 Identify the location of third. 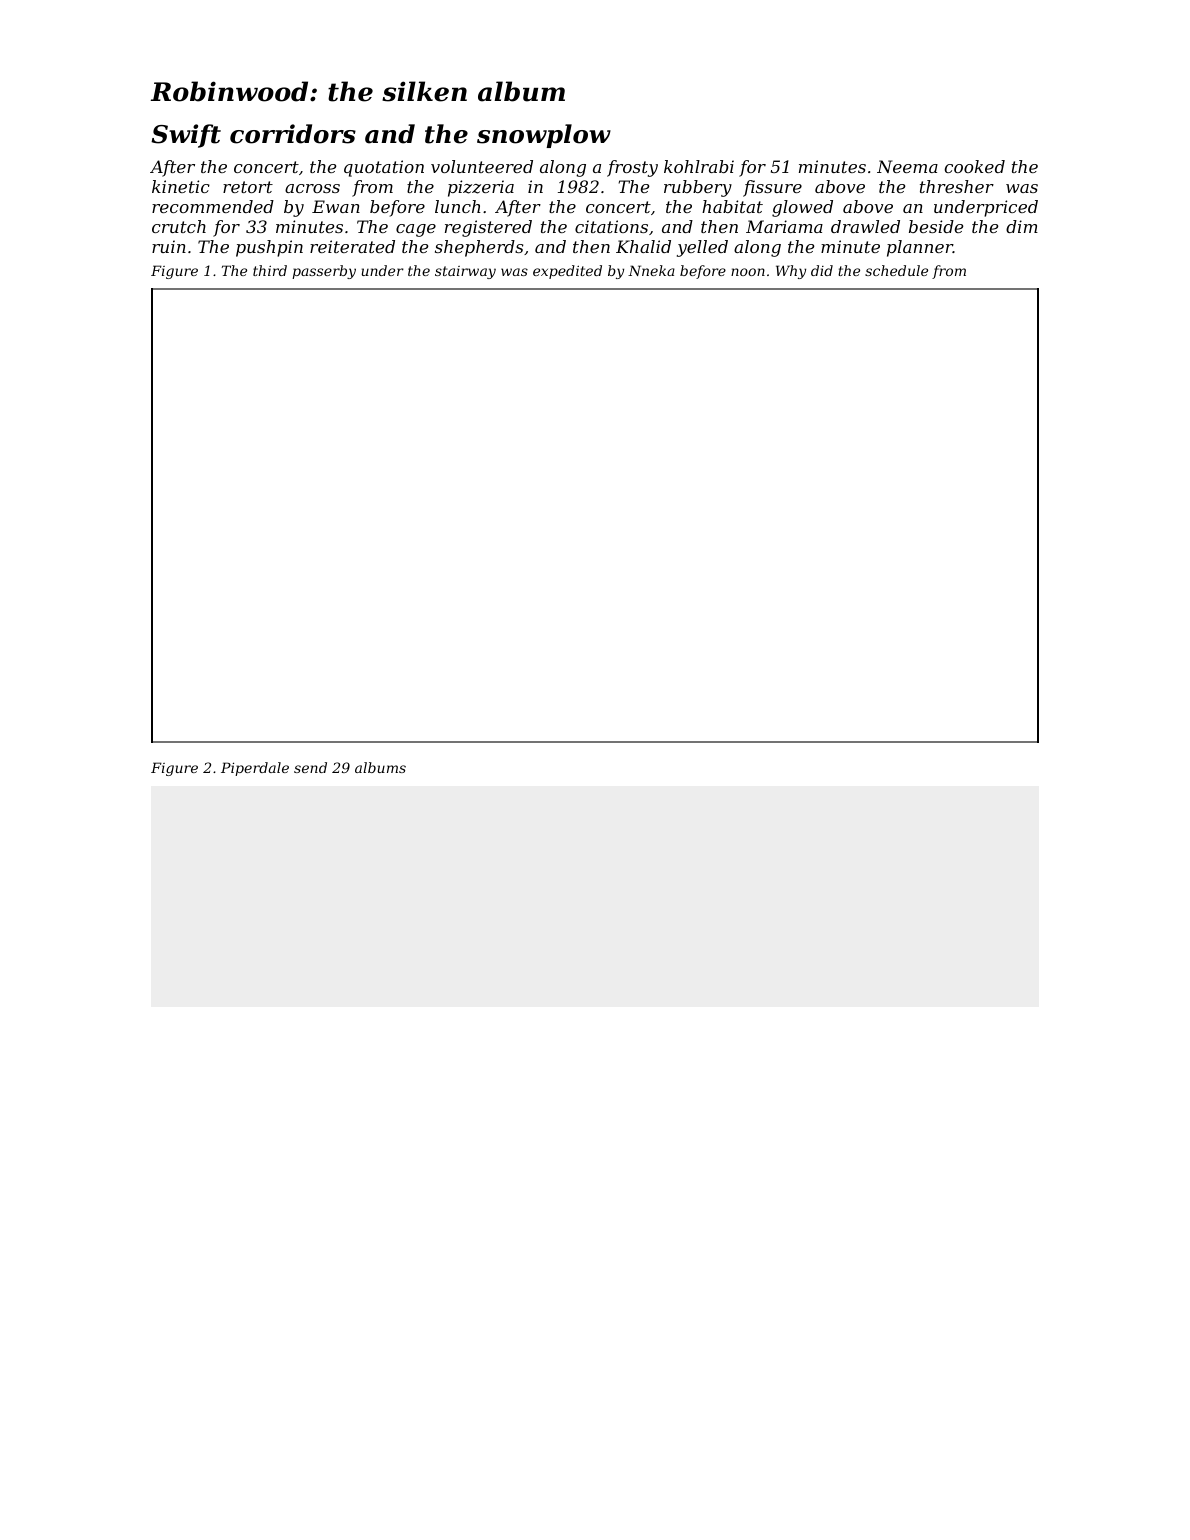
(270, 270).
